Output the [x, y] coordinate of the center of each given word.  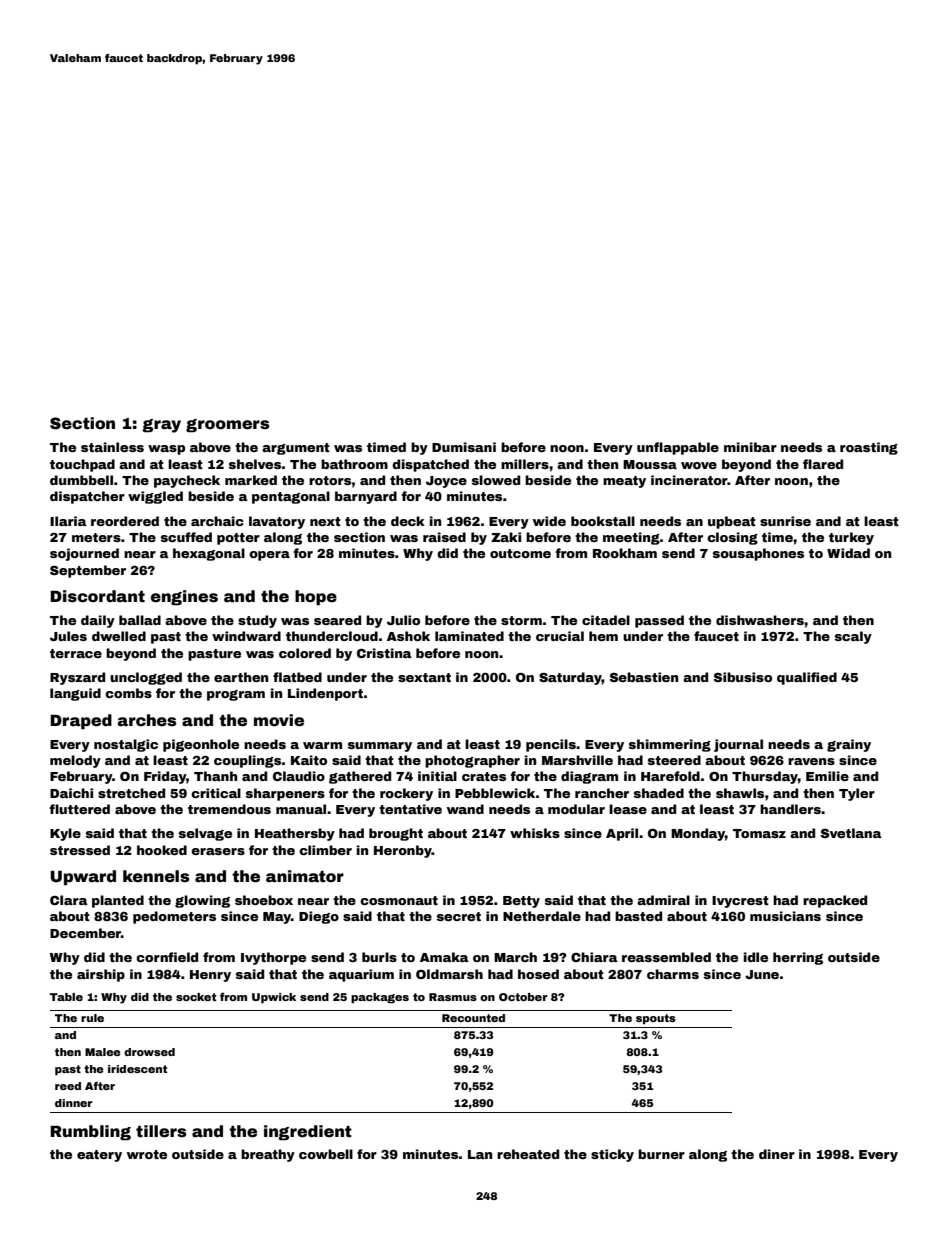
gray [161, 426]
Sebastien [644, 677]
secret [459, 916]
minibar [750, 447]
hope [316, 598]
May [277, 918]
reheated [528, 1154]
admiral [663, 900]
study [257, 621]
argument [296, 449]
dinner [73, 1103]
